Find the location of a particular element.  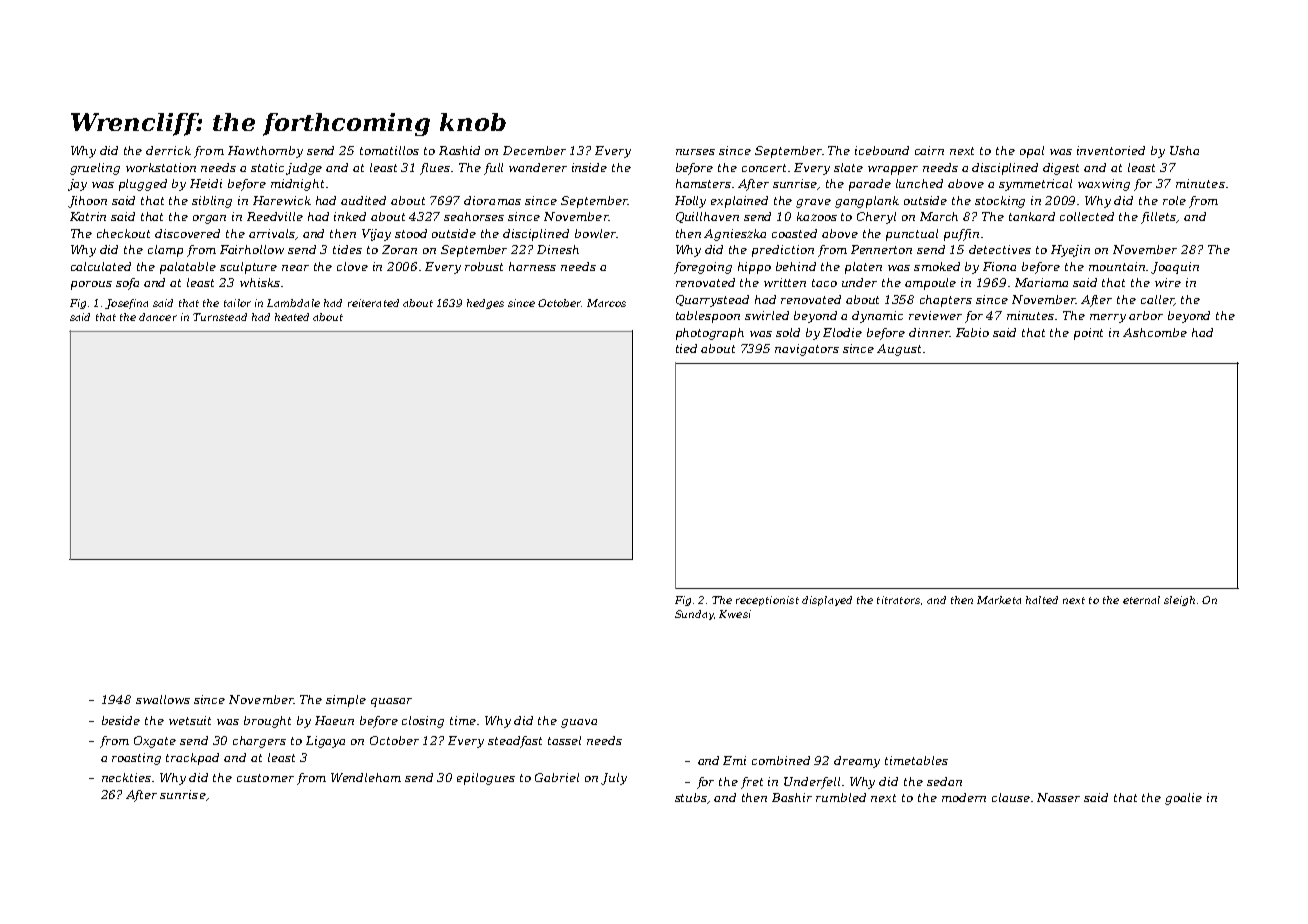

goalie is located at coordinates (1183, 799).
